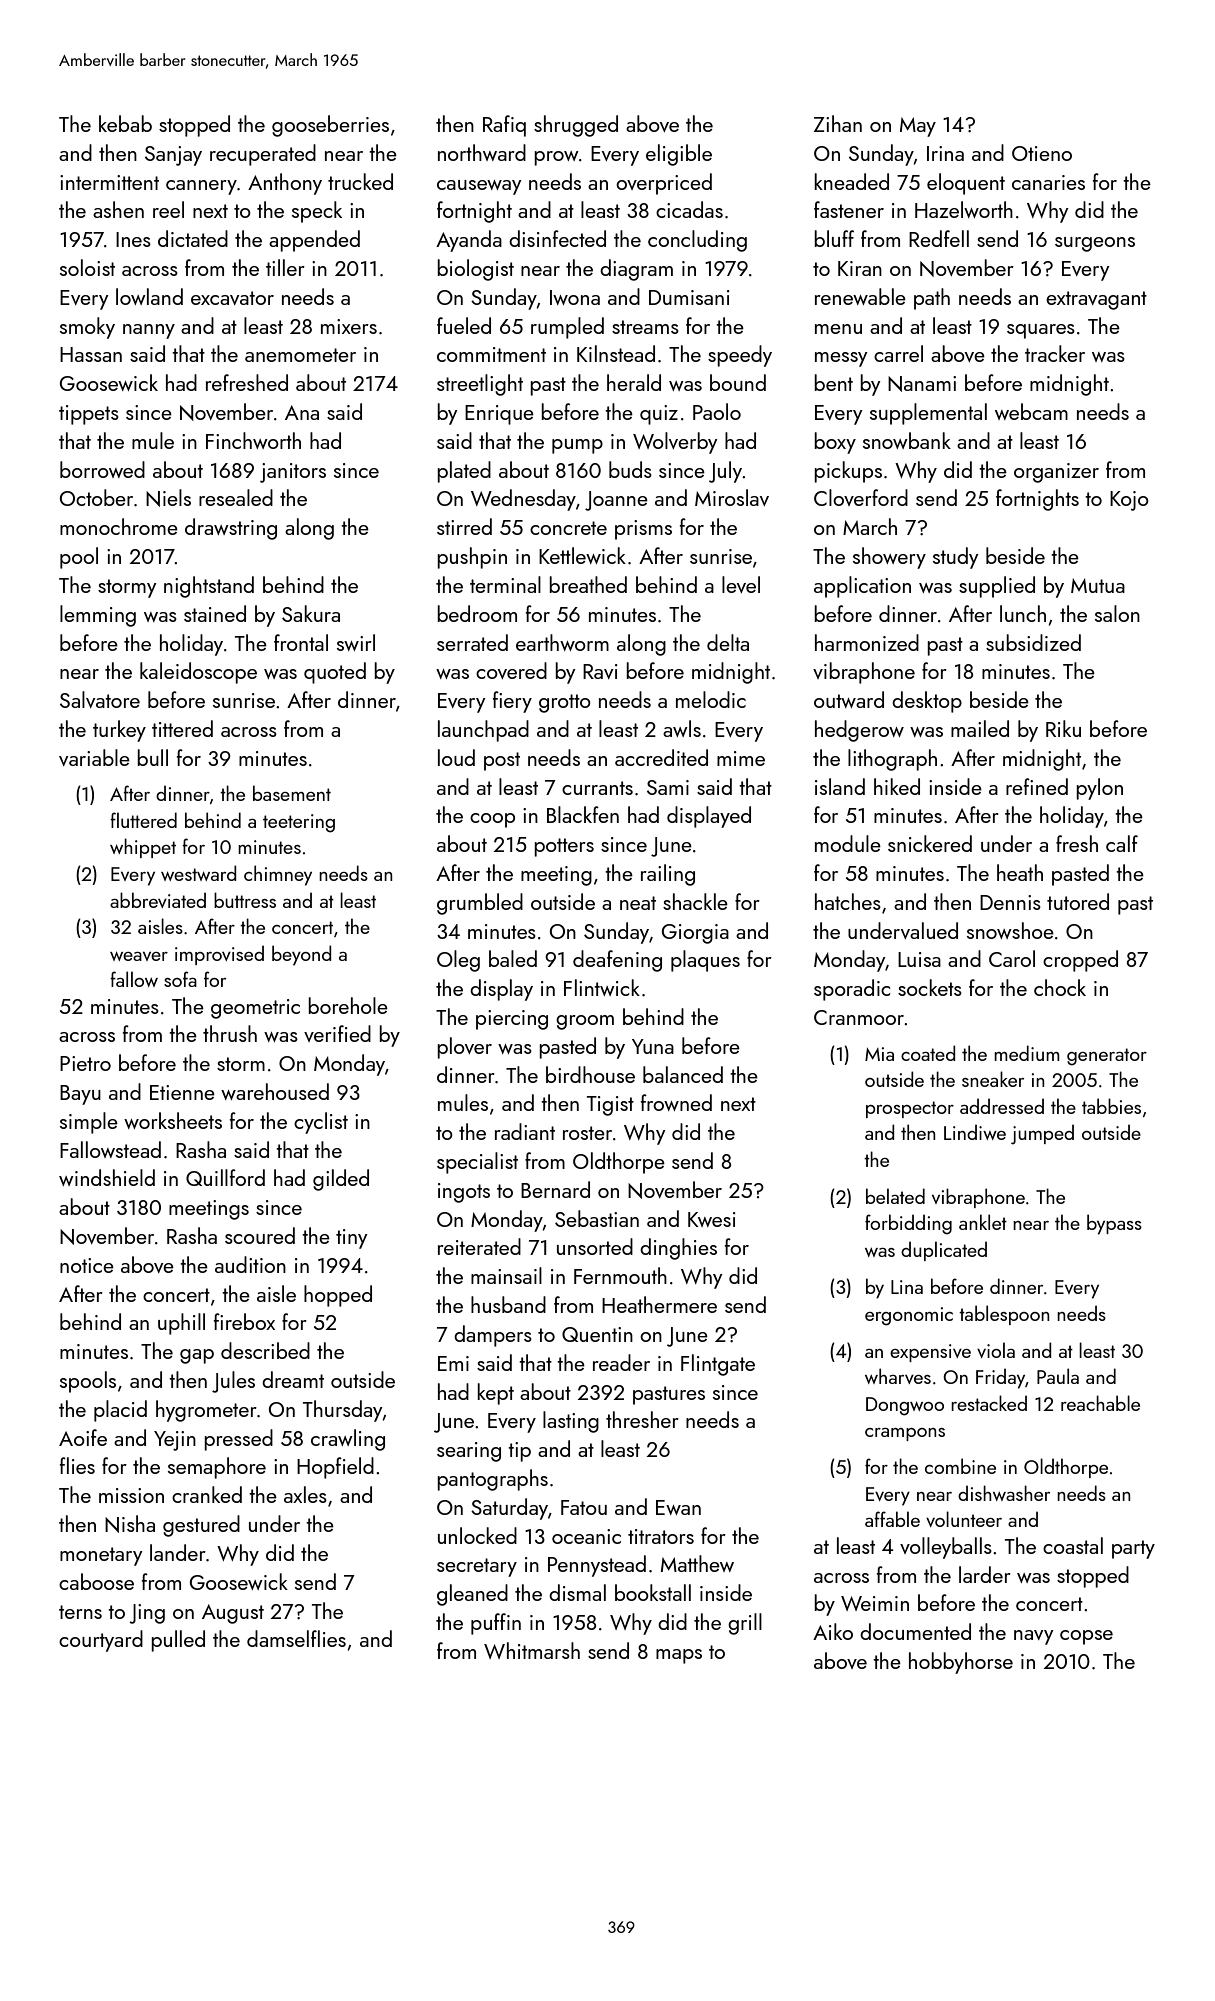 Image resolution: width=1215 pixels, height=2001 pixels. Describe the element at coordinates (961, 1663) in the page. I see `hobbyhorse` at that location.
